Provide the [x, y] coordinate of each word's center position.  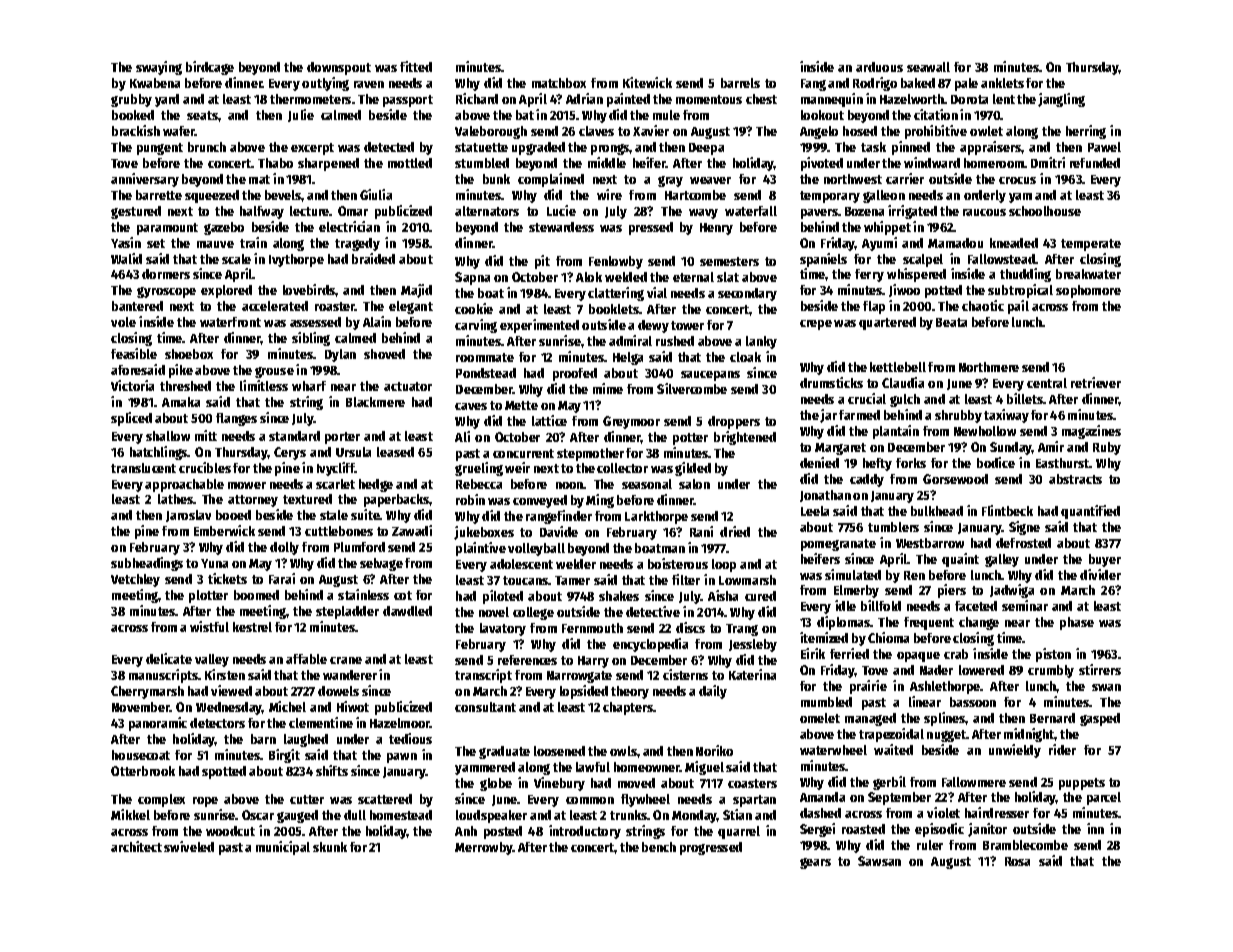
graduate [504, 752]
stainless [363, 594]
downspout [339, 68]
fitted [416, 66]
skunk [330, 847]
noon [570, 485]
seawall [928, 67]
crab [956, 654]
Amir [1051, 446]
